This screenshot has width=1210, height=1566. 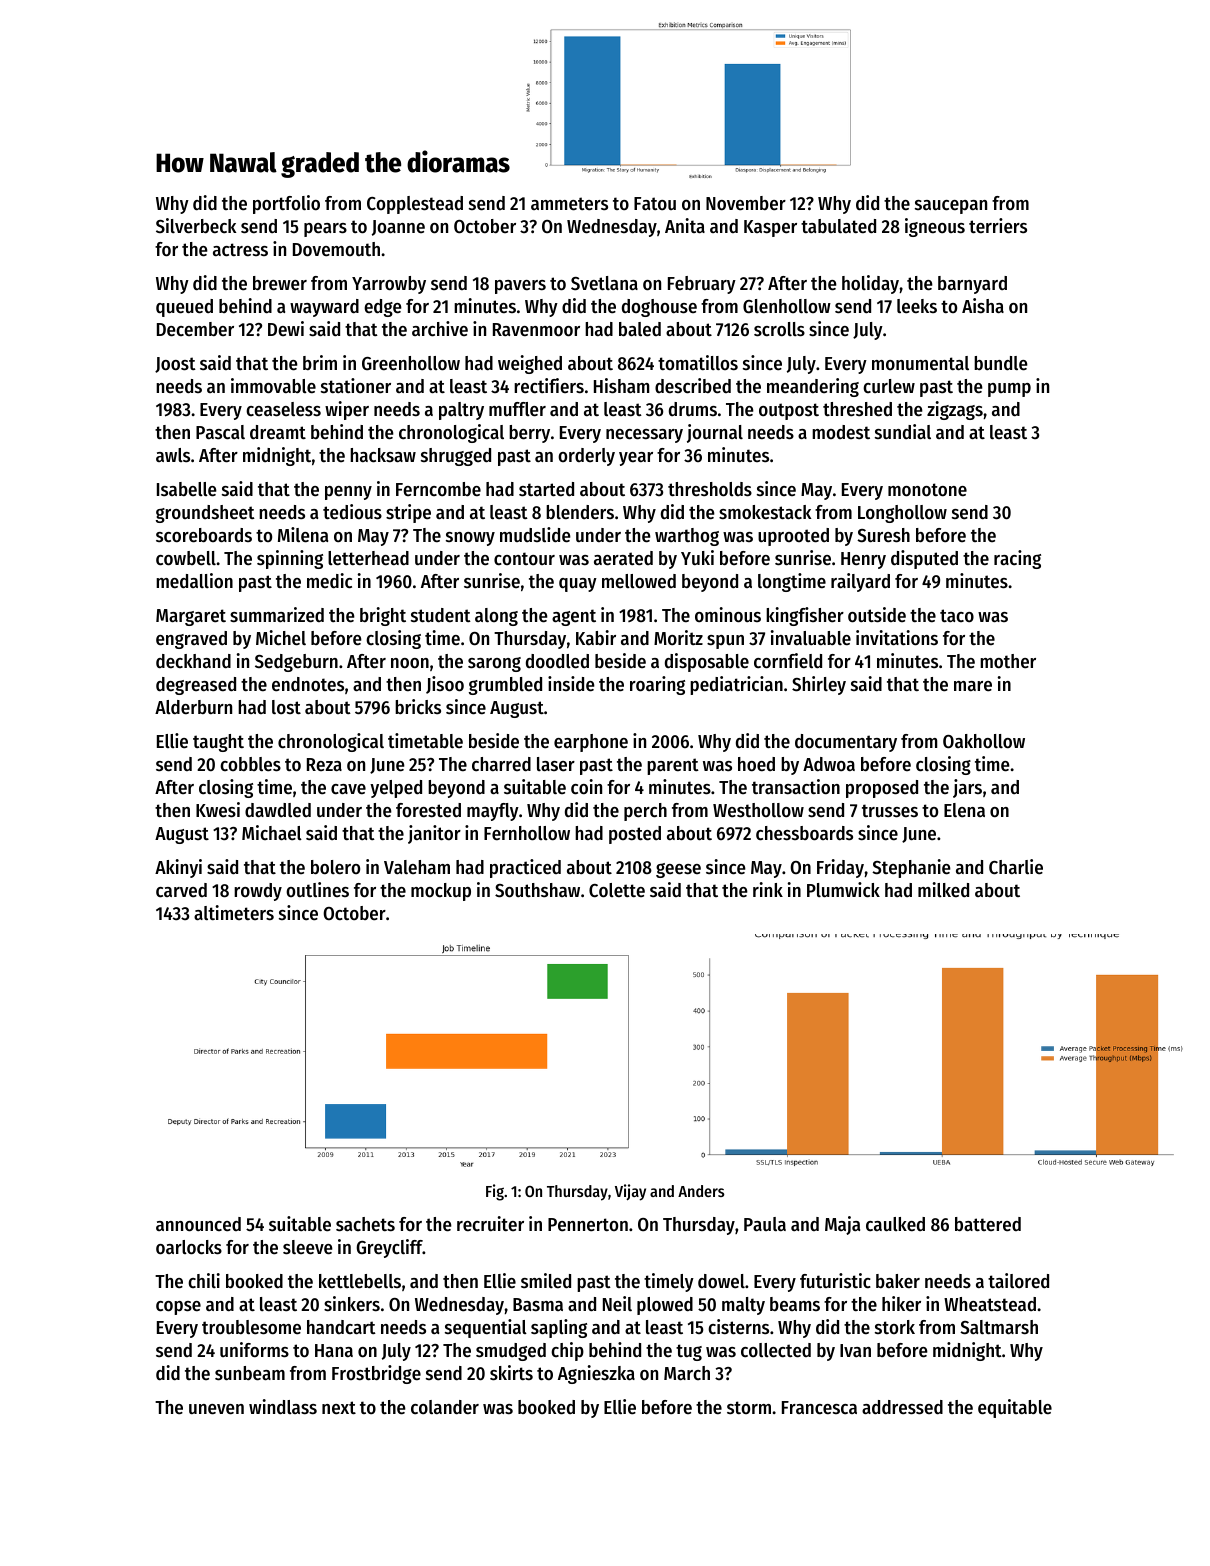 I want to click on copse, so click(x=178, y=1308).
